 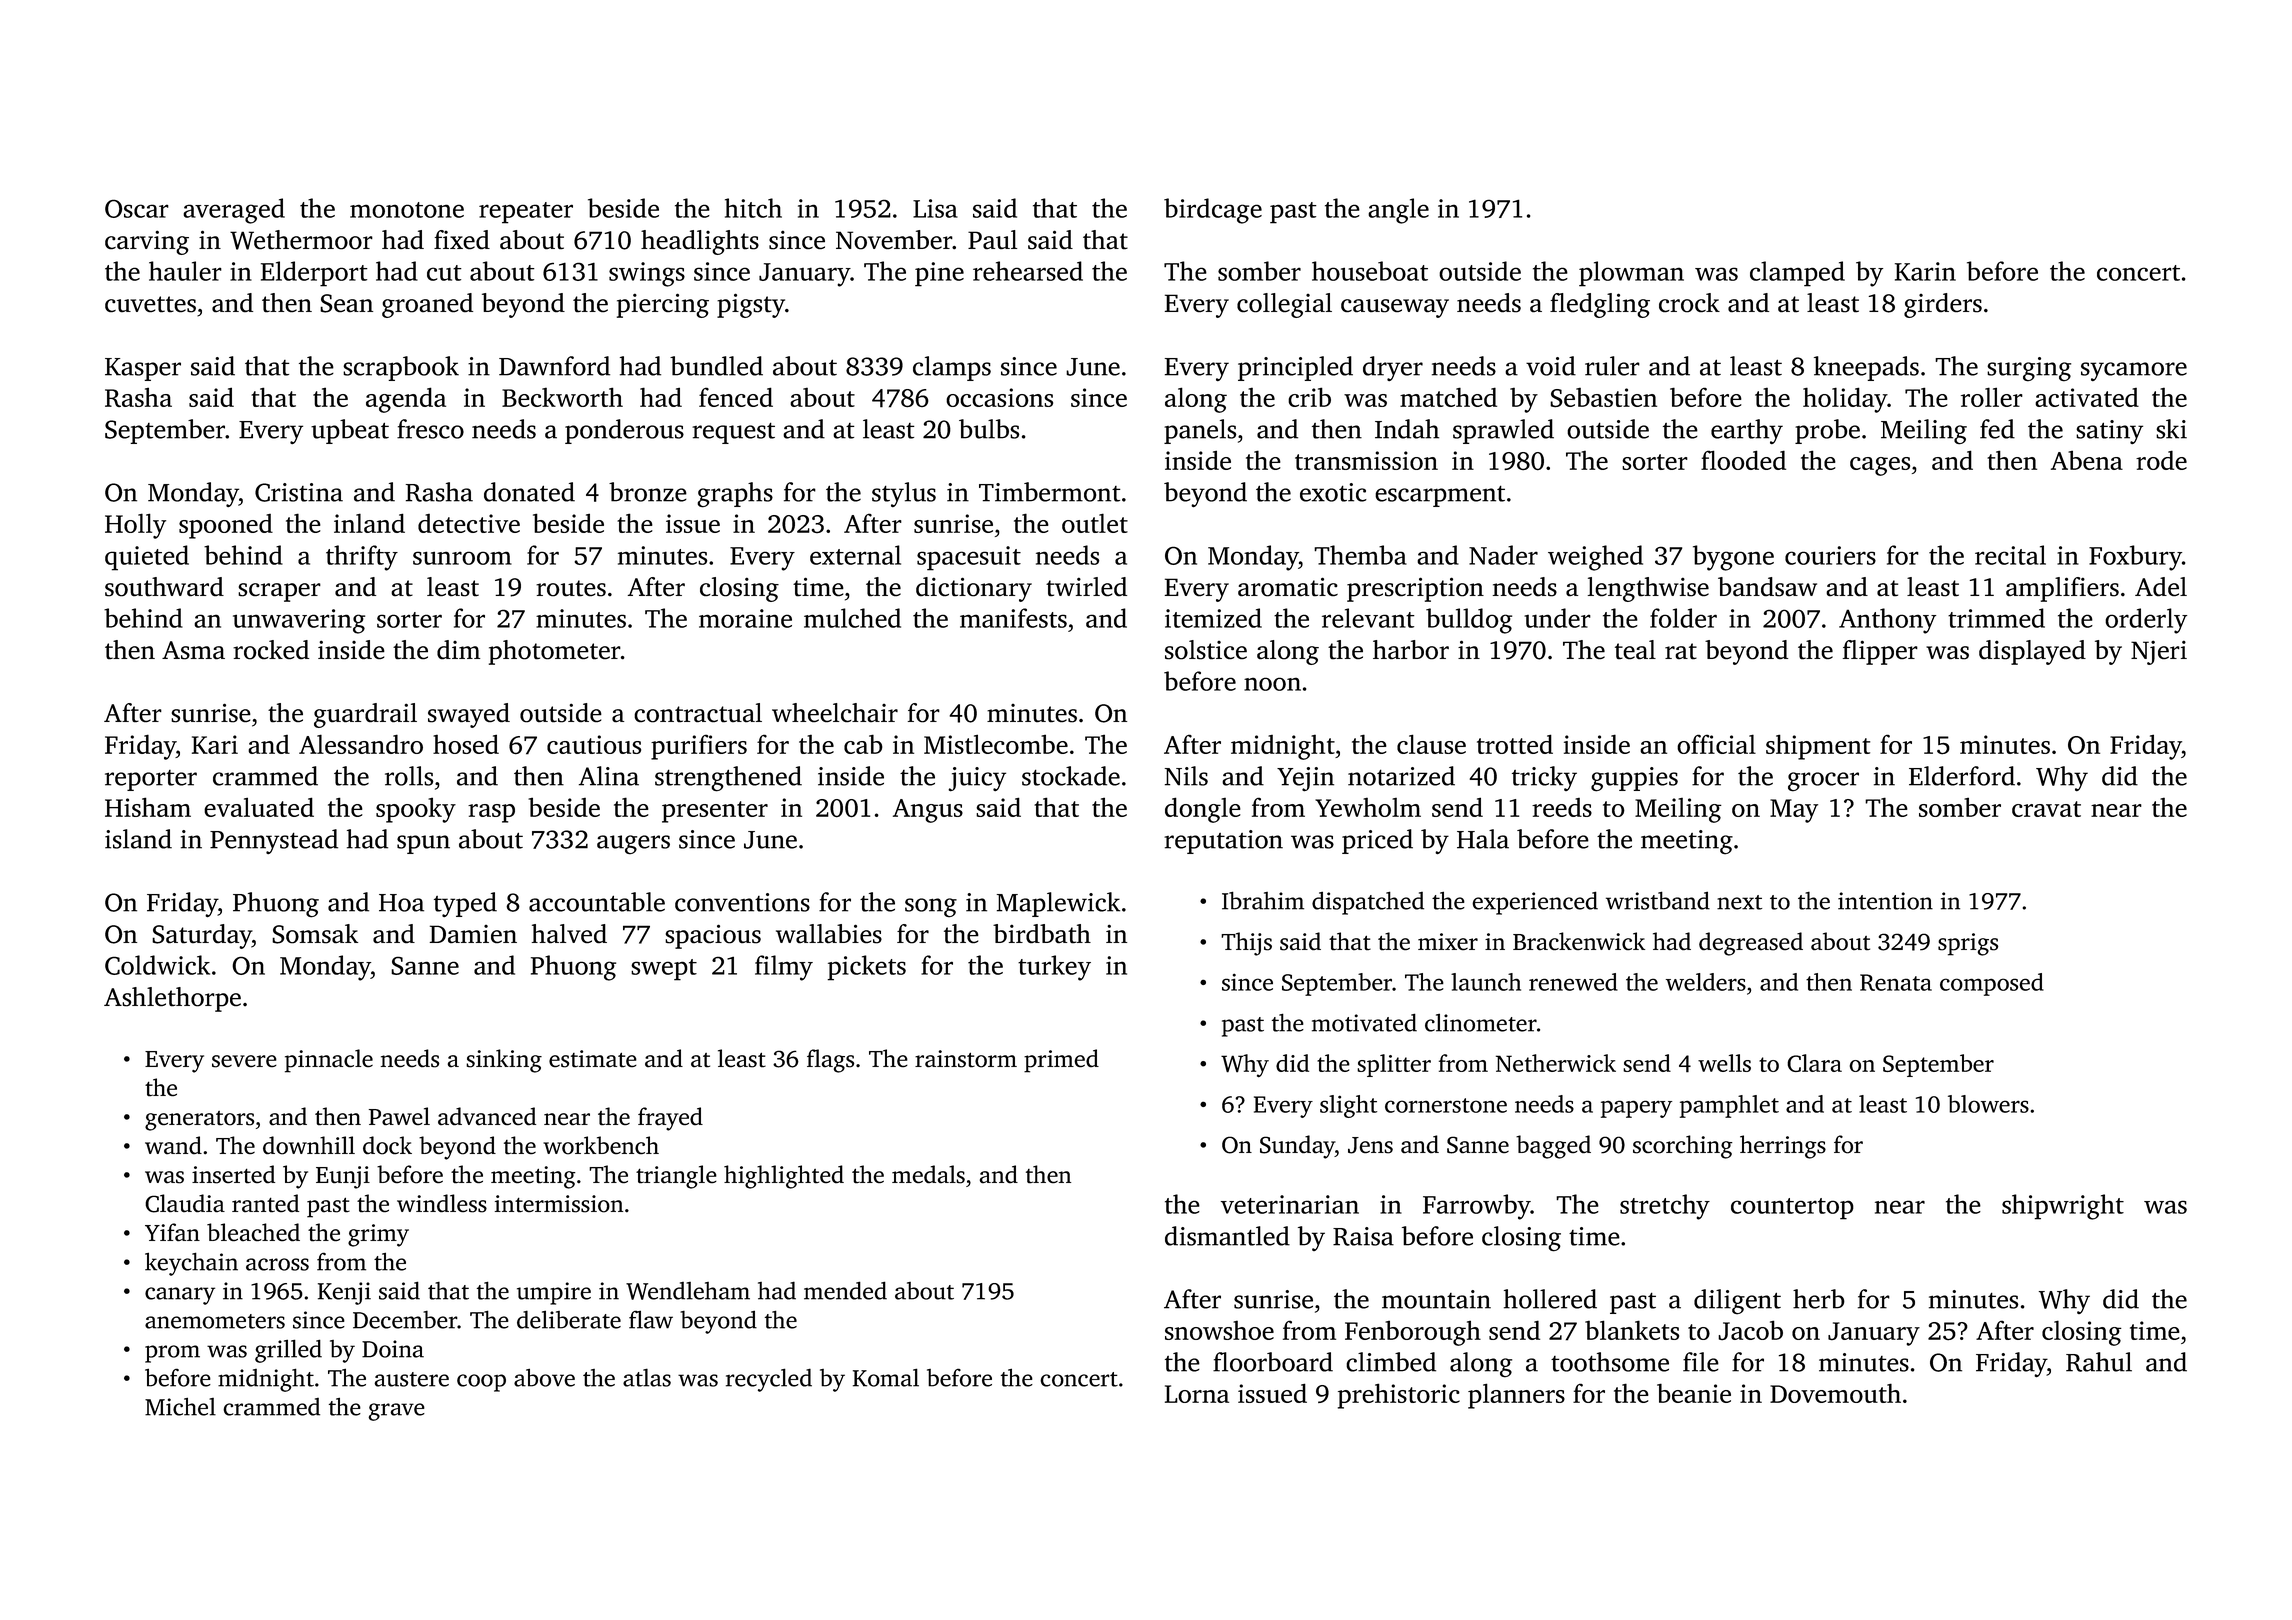 What do you see at coordinates (1880, 652) in the screenshot?
I see `flipper` at bounding box center [1880, 652].
